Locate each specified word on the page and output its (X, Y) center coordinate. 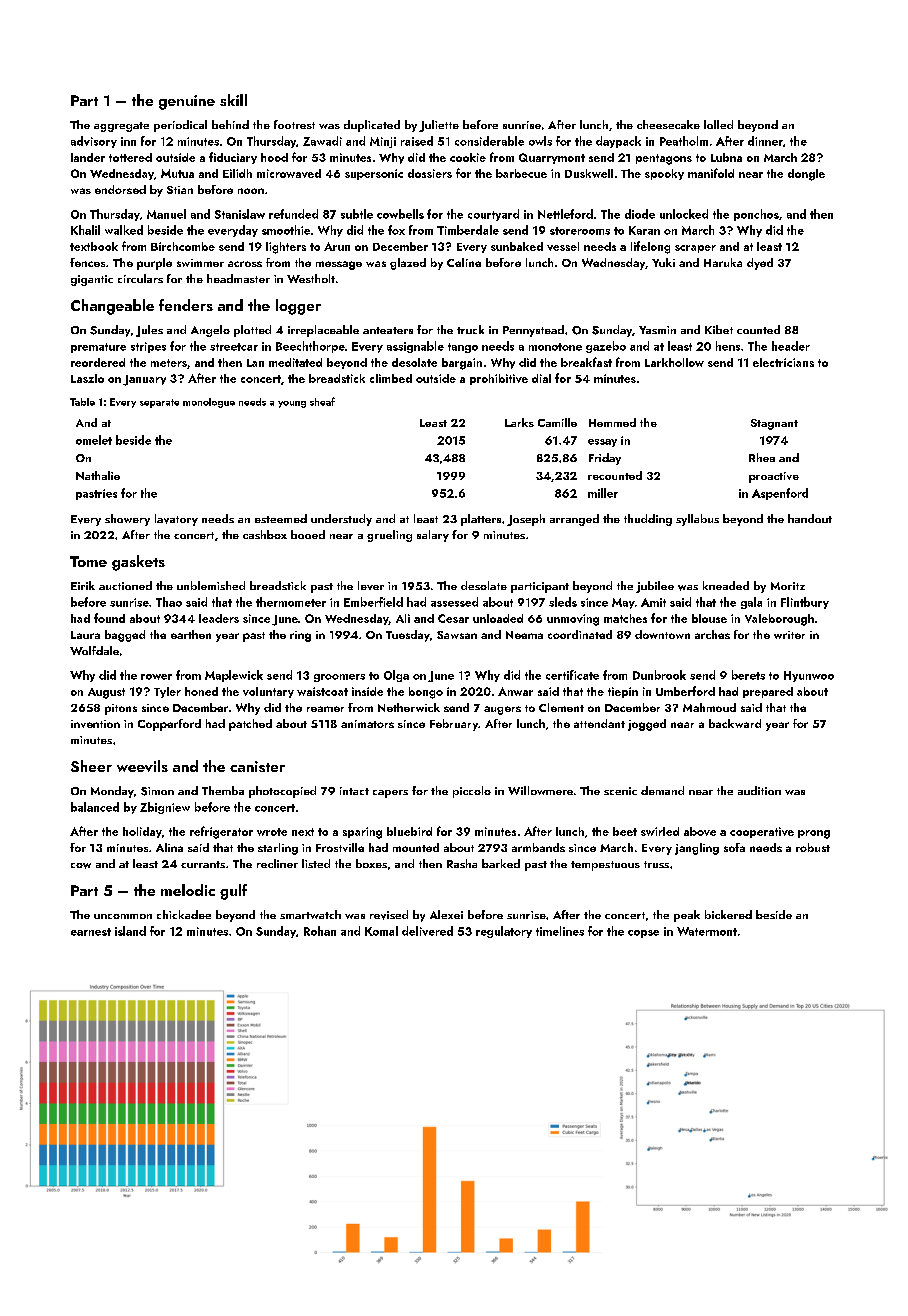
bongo (426, 693)
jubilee (655, 587)
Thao (169, 602)
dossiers (430, 173)
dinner (765, 141)
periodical (180, 126)
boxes (371, 863)
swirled (660, 831)
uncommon (123, 916)
